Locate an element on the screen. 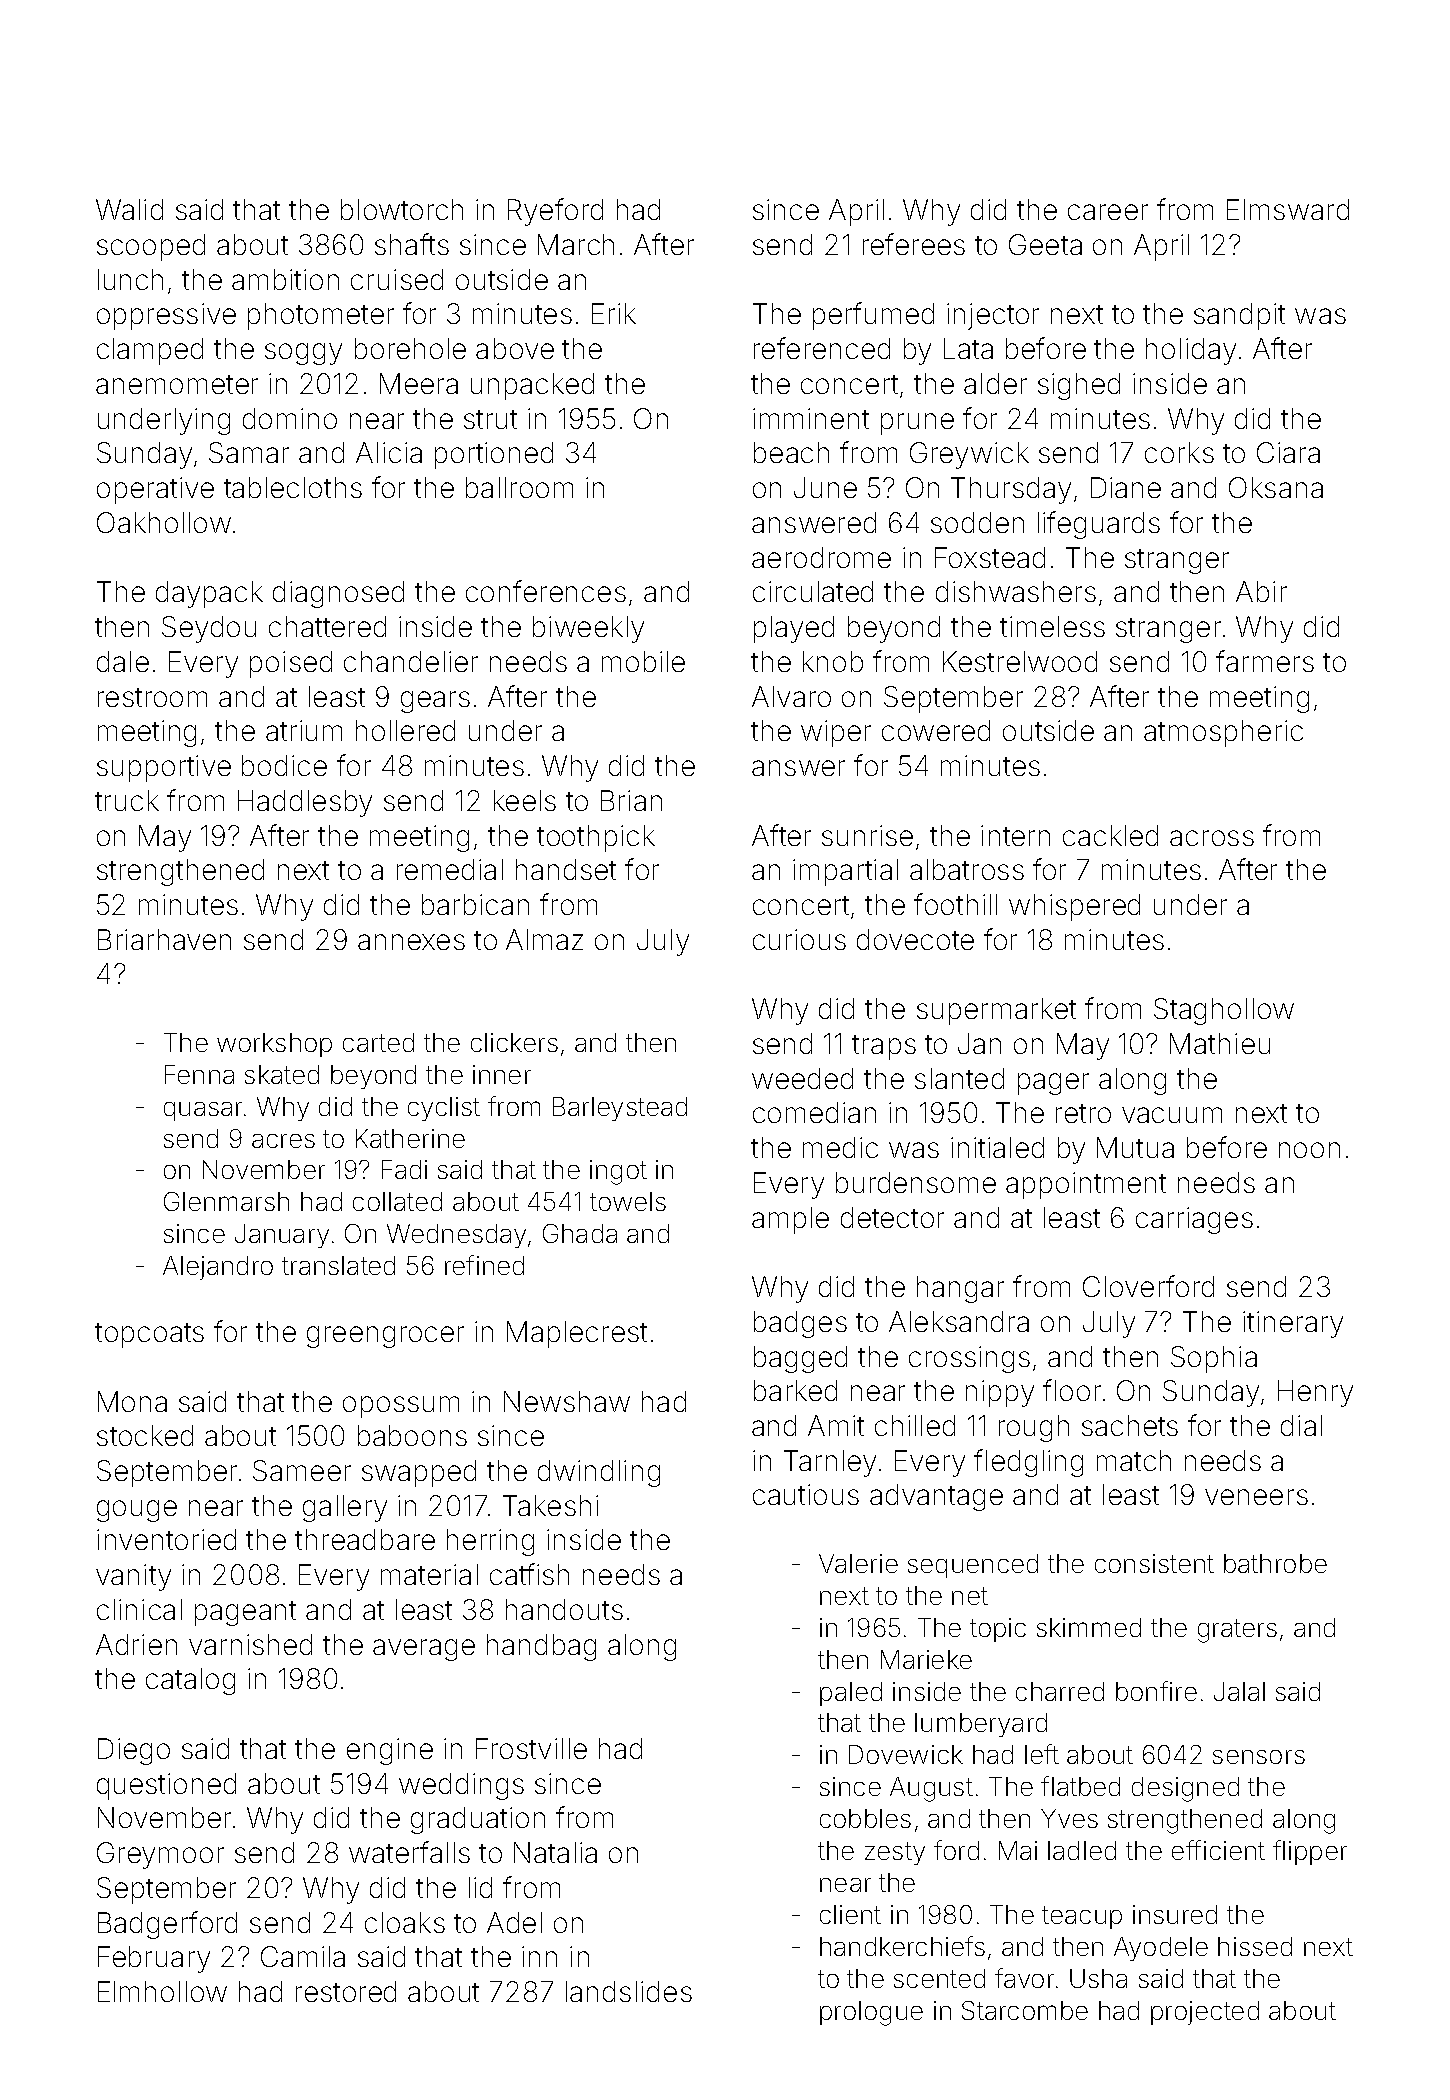 The image size is (1450, 2100). truck is located at coordinates (127, 800).
